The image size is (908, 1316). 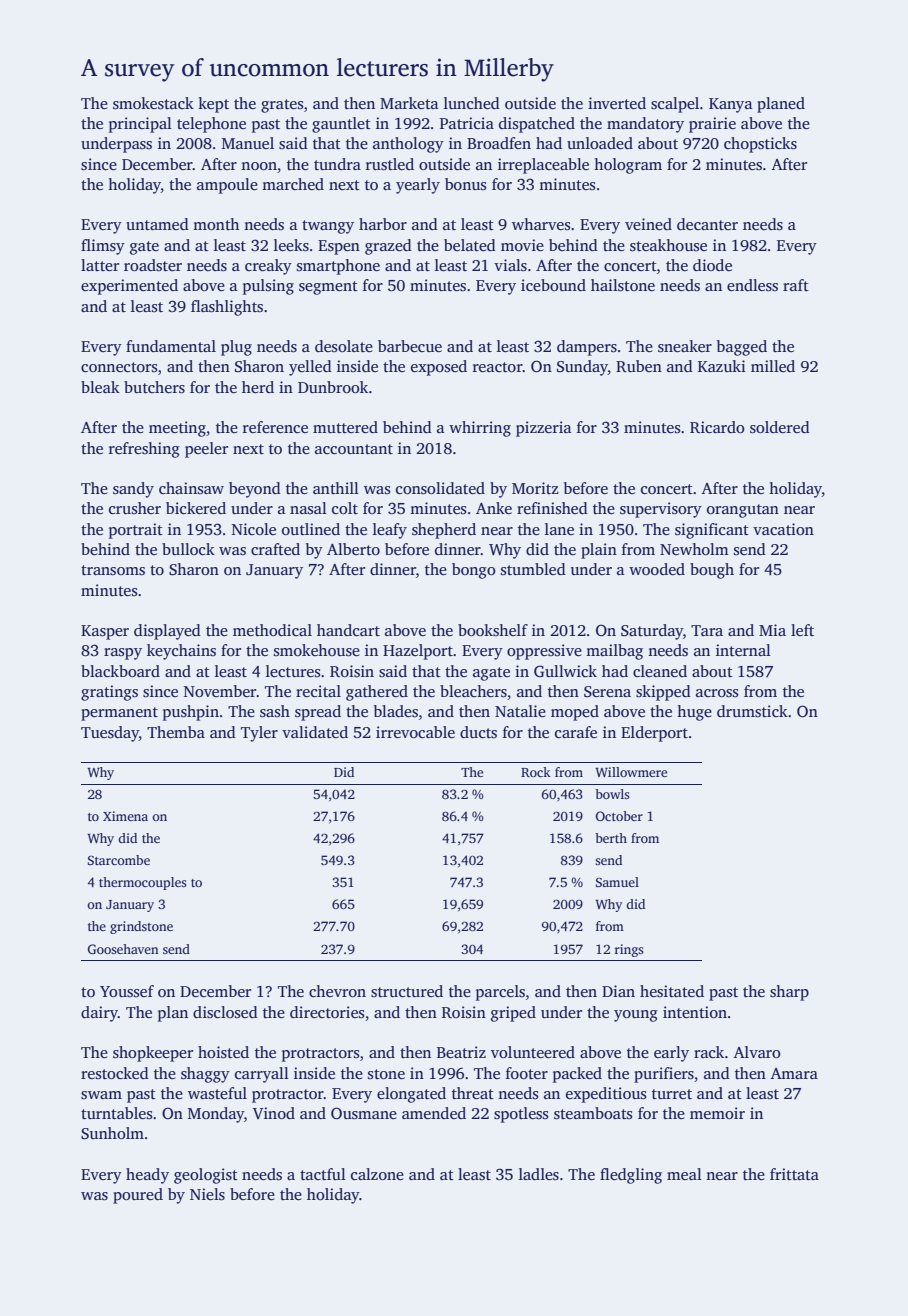 I want to click on lunched, so click(x=472, y=103).
